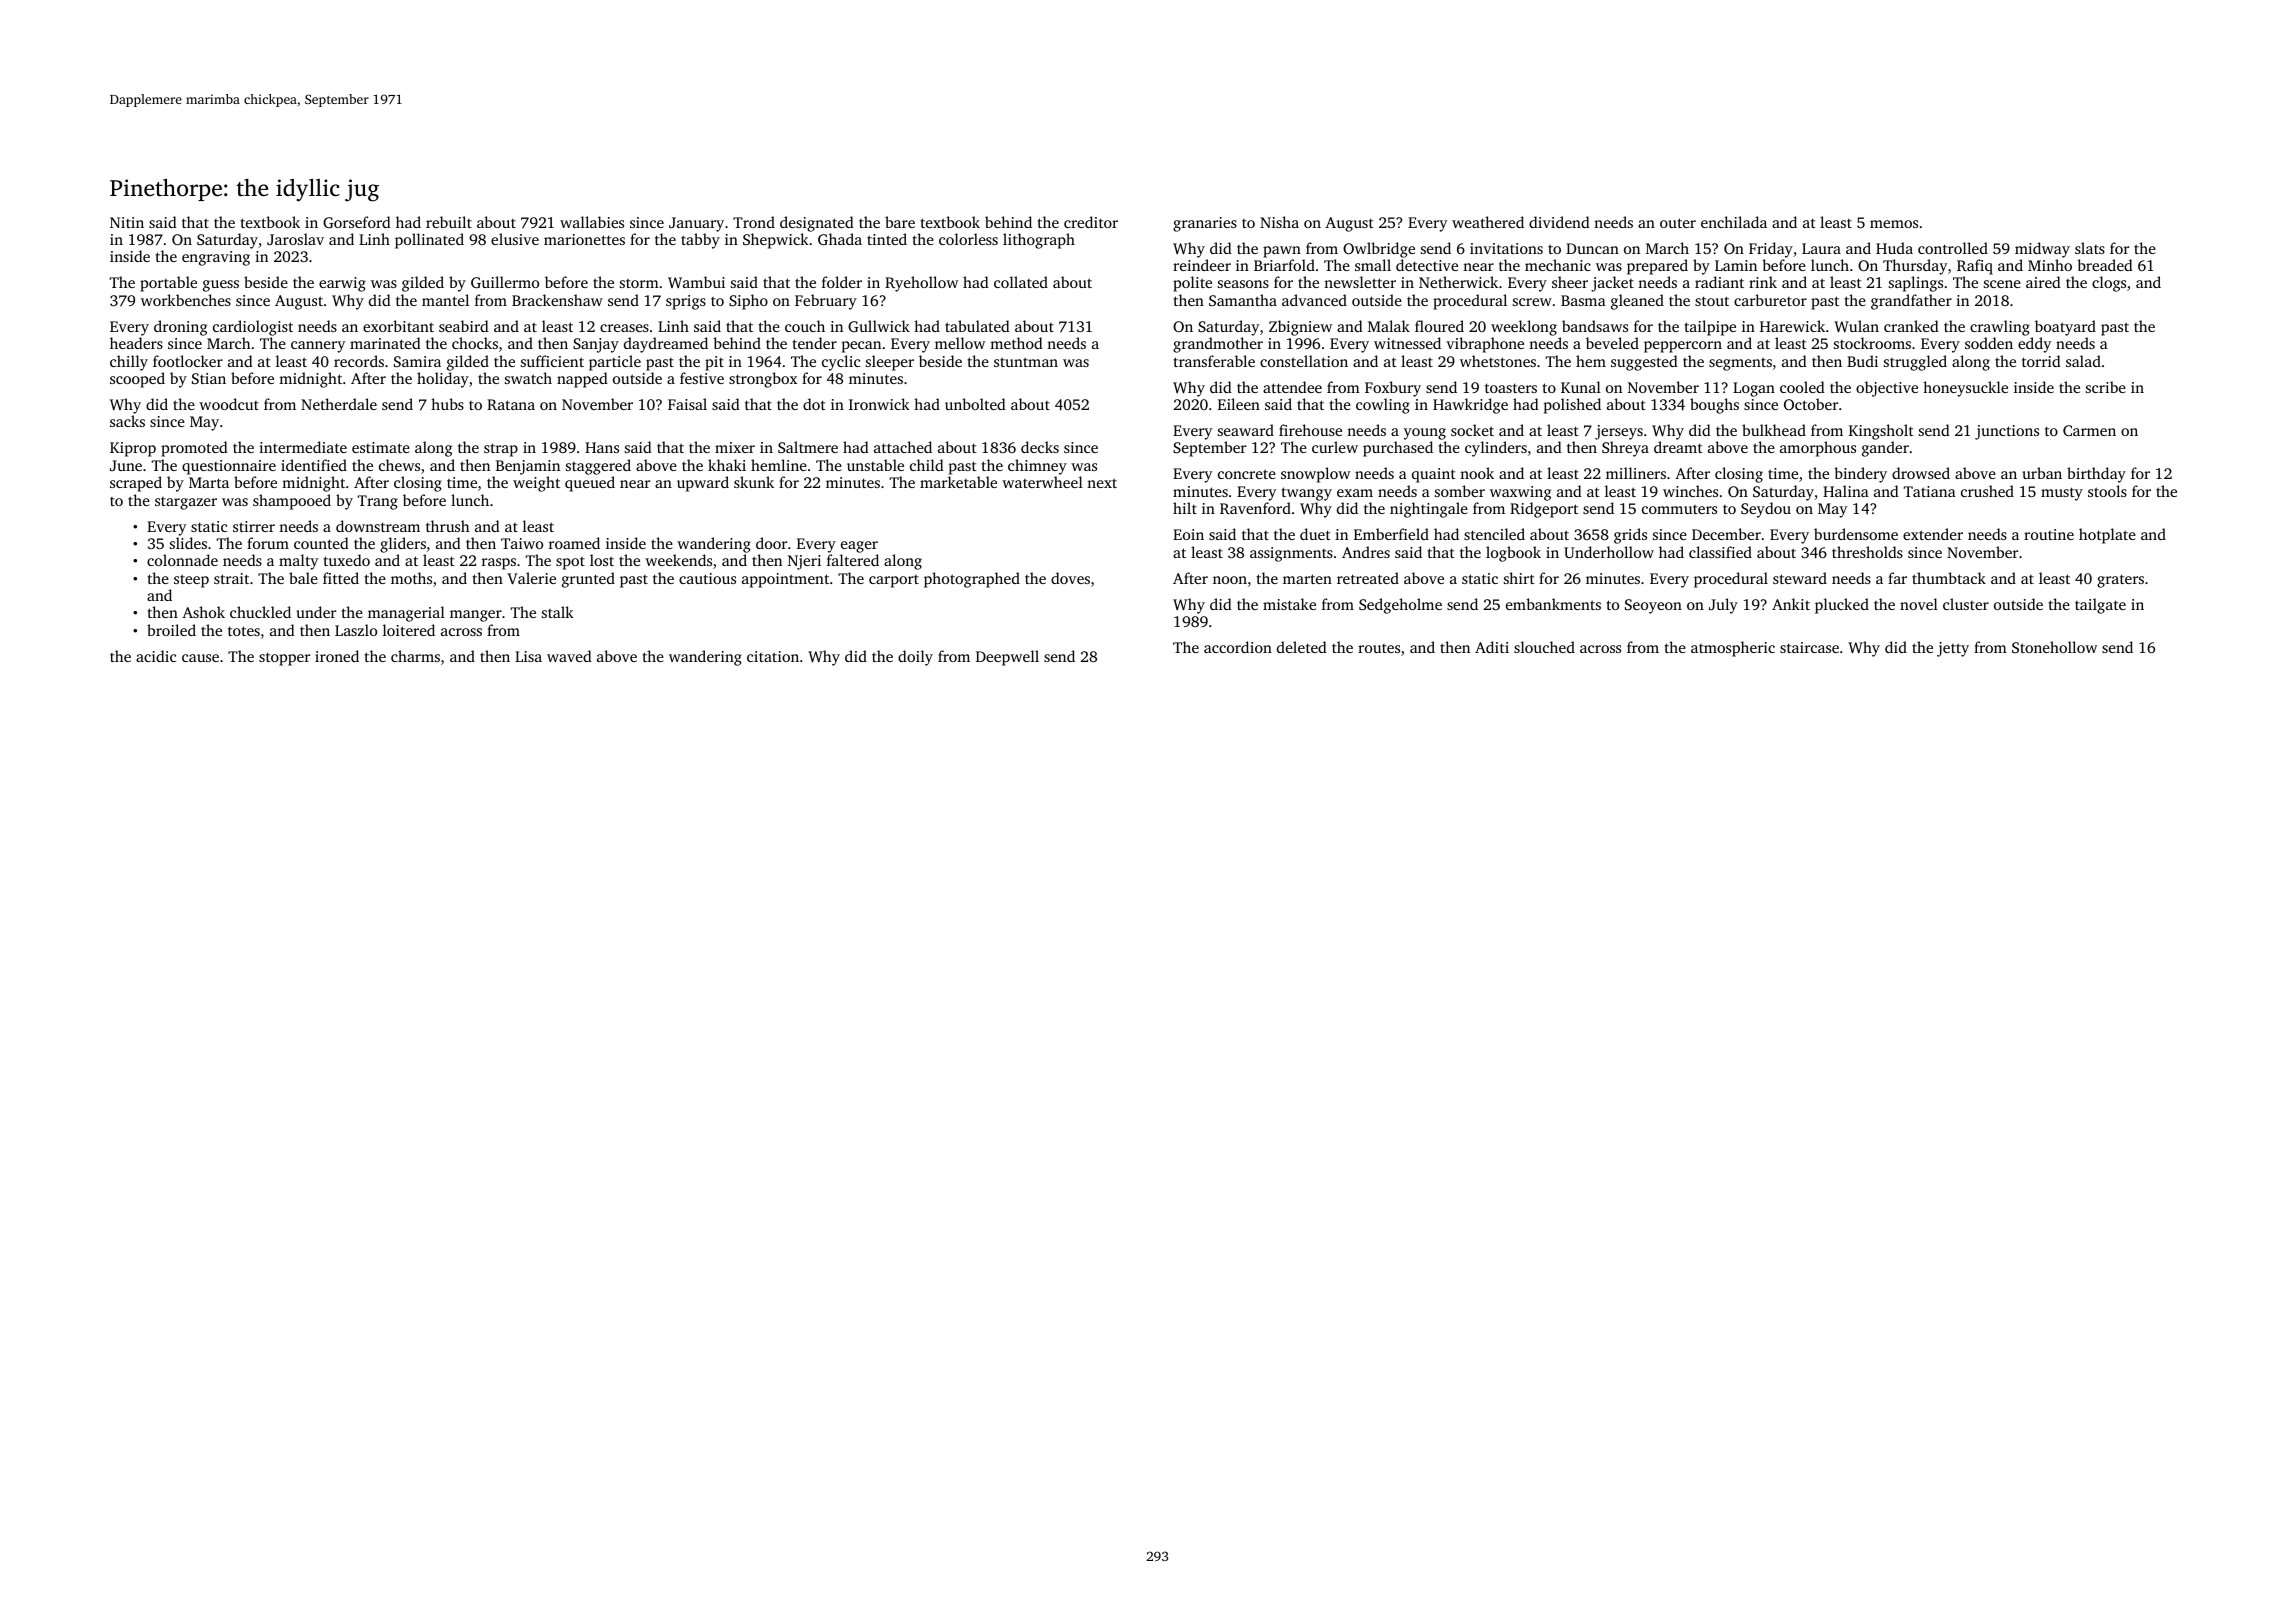 This document has width=2292, height=1620. I want to click on Seoyeon, so click(1653, 606).
